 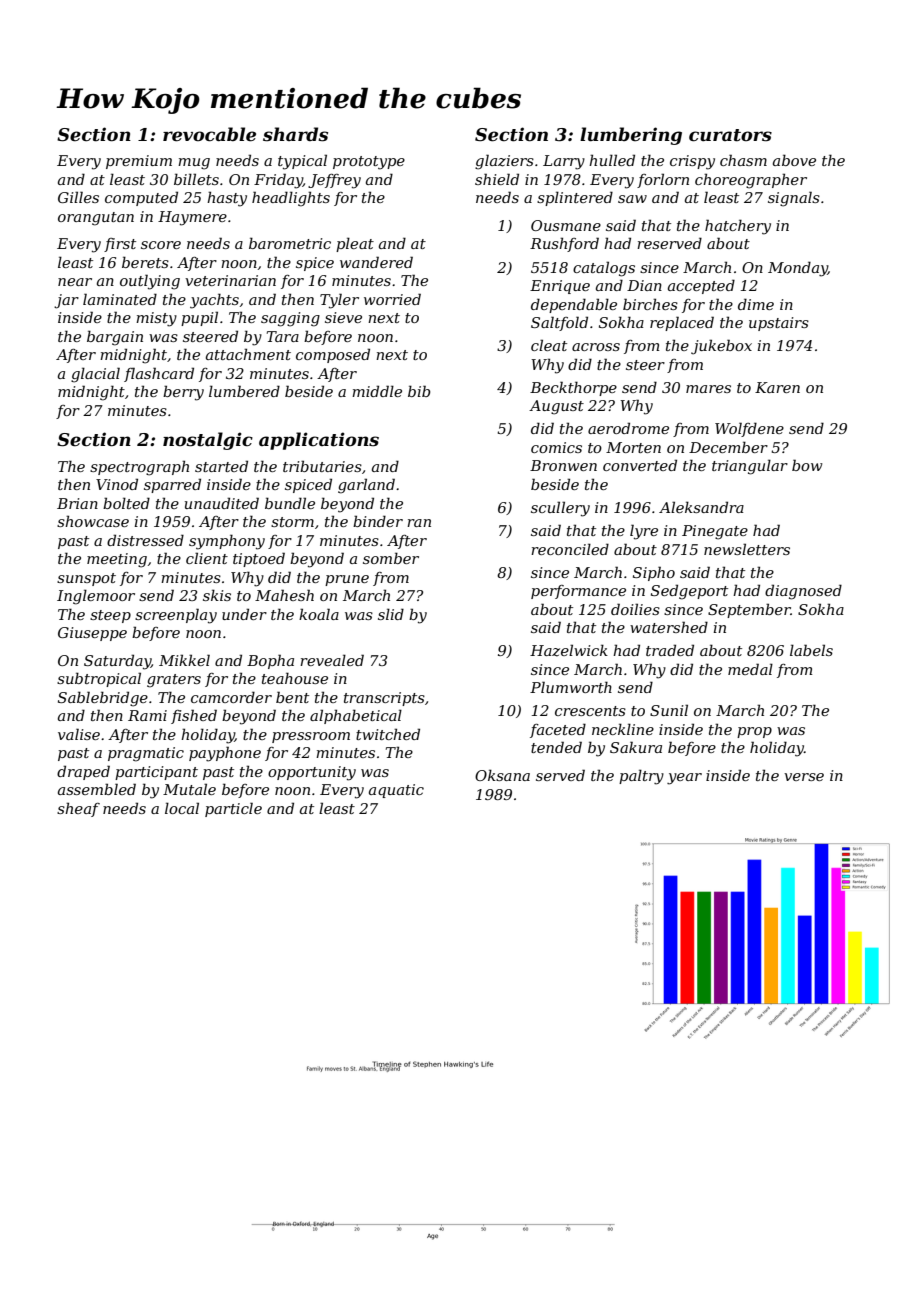 I want to click on particle, so click(x=233, y=809).
